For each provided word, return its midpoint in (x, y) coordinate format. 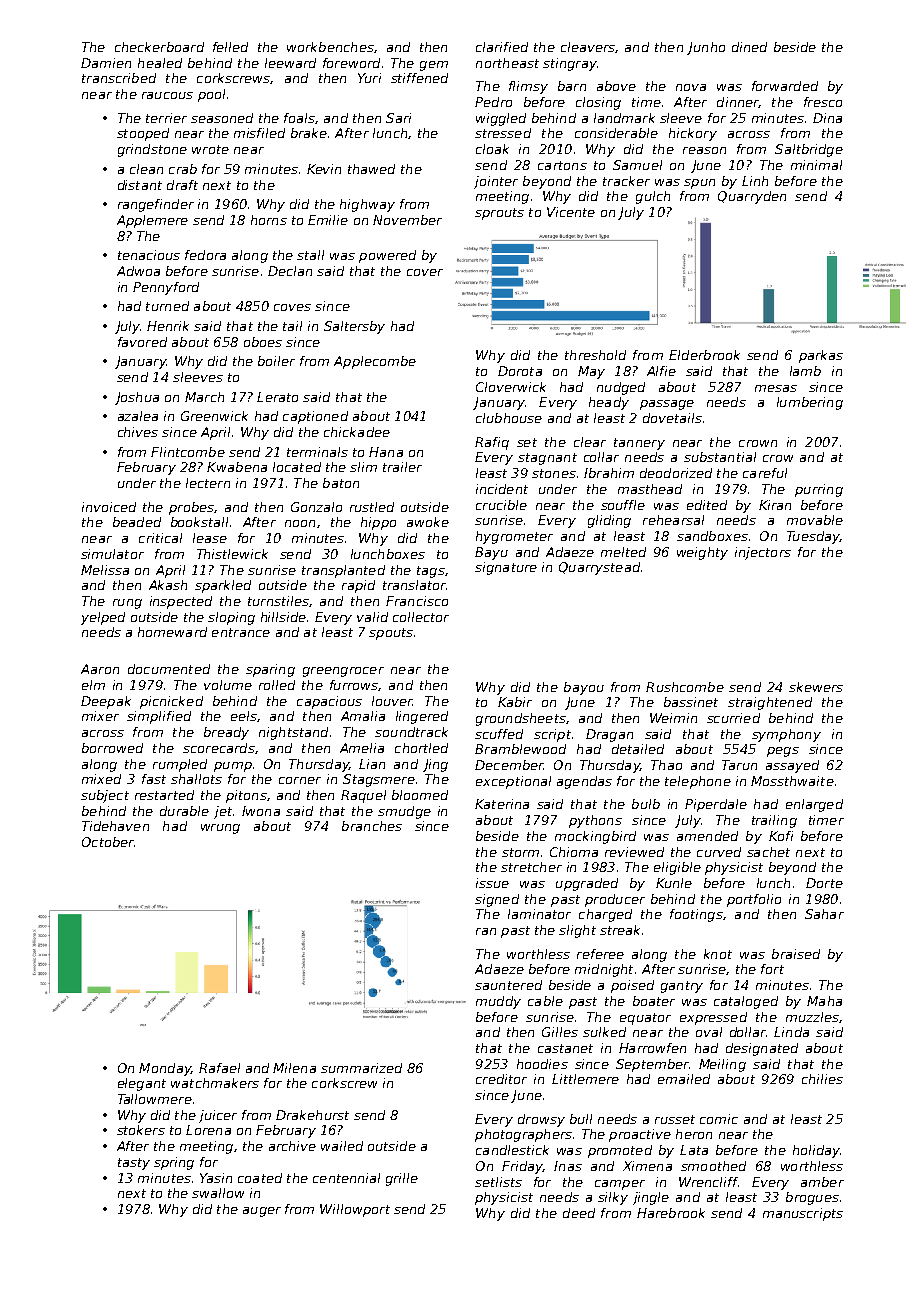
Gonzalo (316, 507)
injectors (763, 553)
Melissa (105, 570)
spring (174, 1163)
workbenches (330, 47)
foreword (351, 63)
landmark (624, 118)
